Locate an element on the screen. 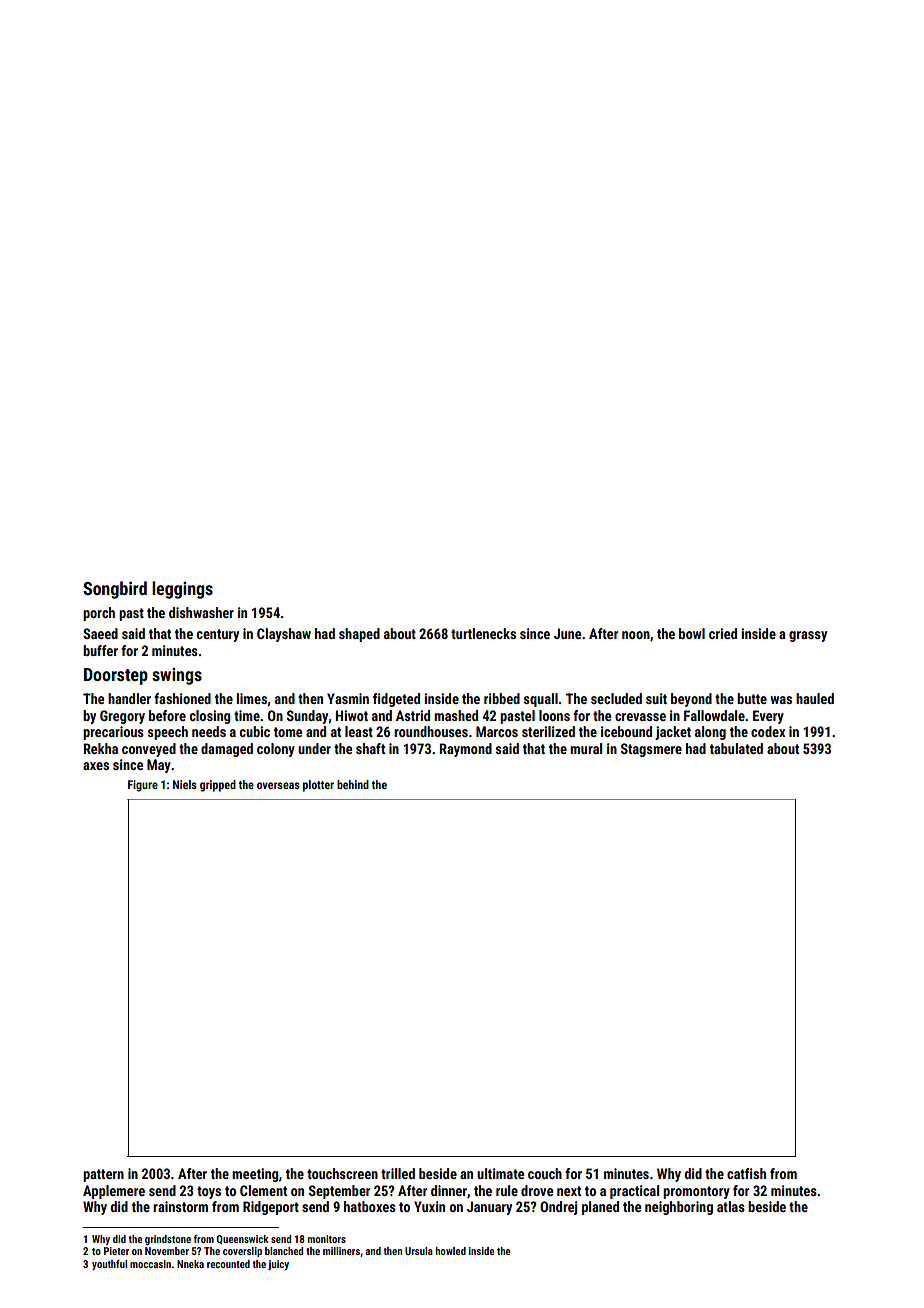  moccasin is located at coordinates (150, 1264).
